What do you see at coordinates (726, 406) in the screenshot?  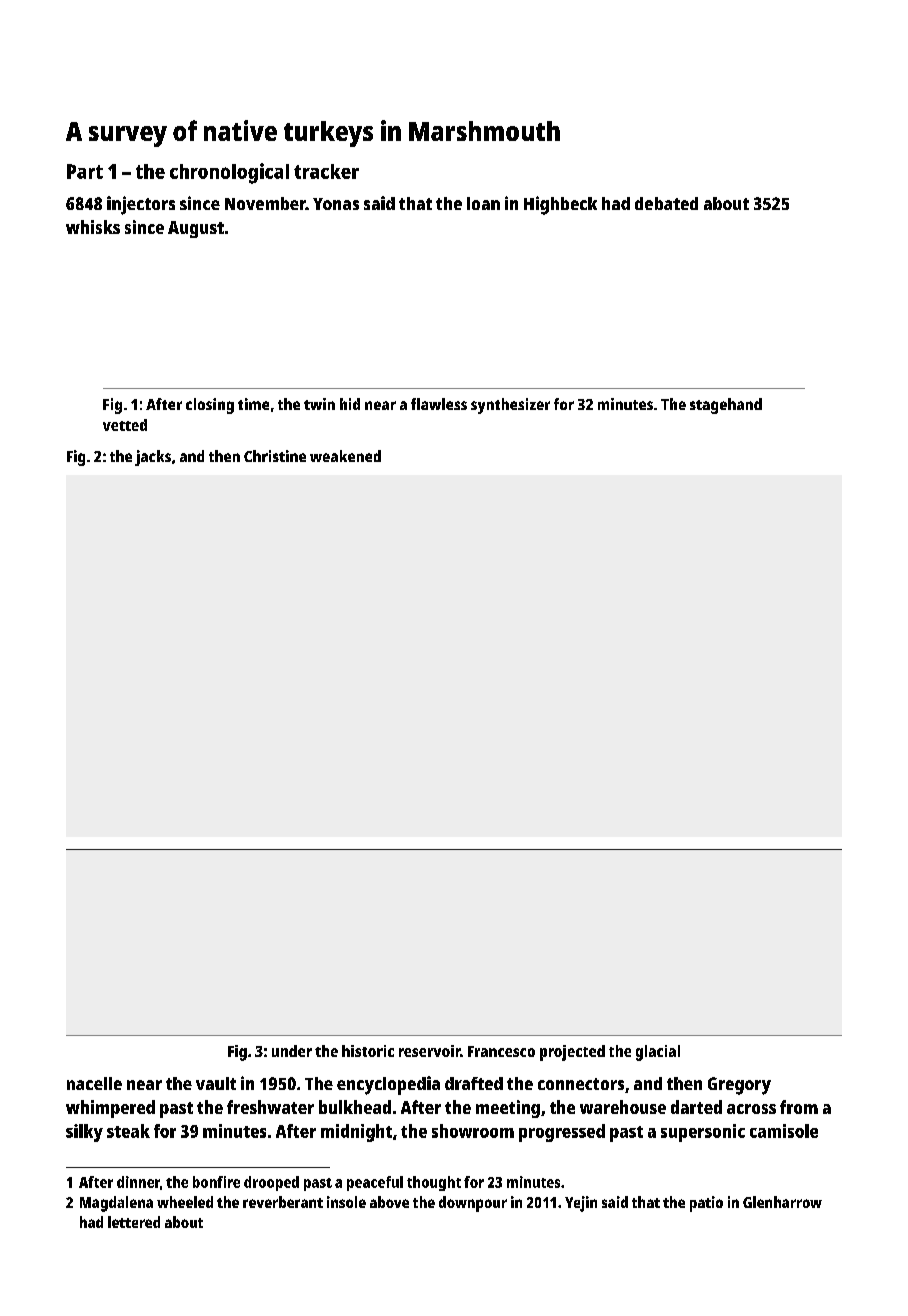 I see `stagehand` at bounding box center [726, 406].
